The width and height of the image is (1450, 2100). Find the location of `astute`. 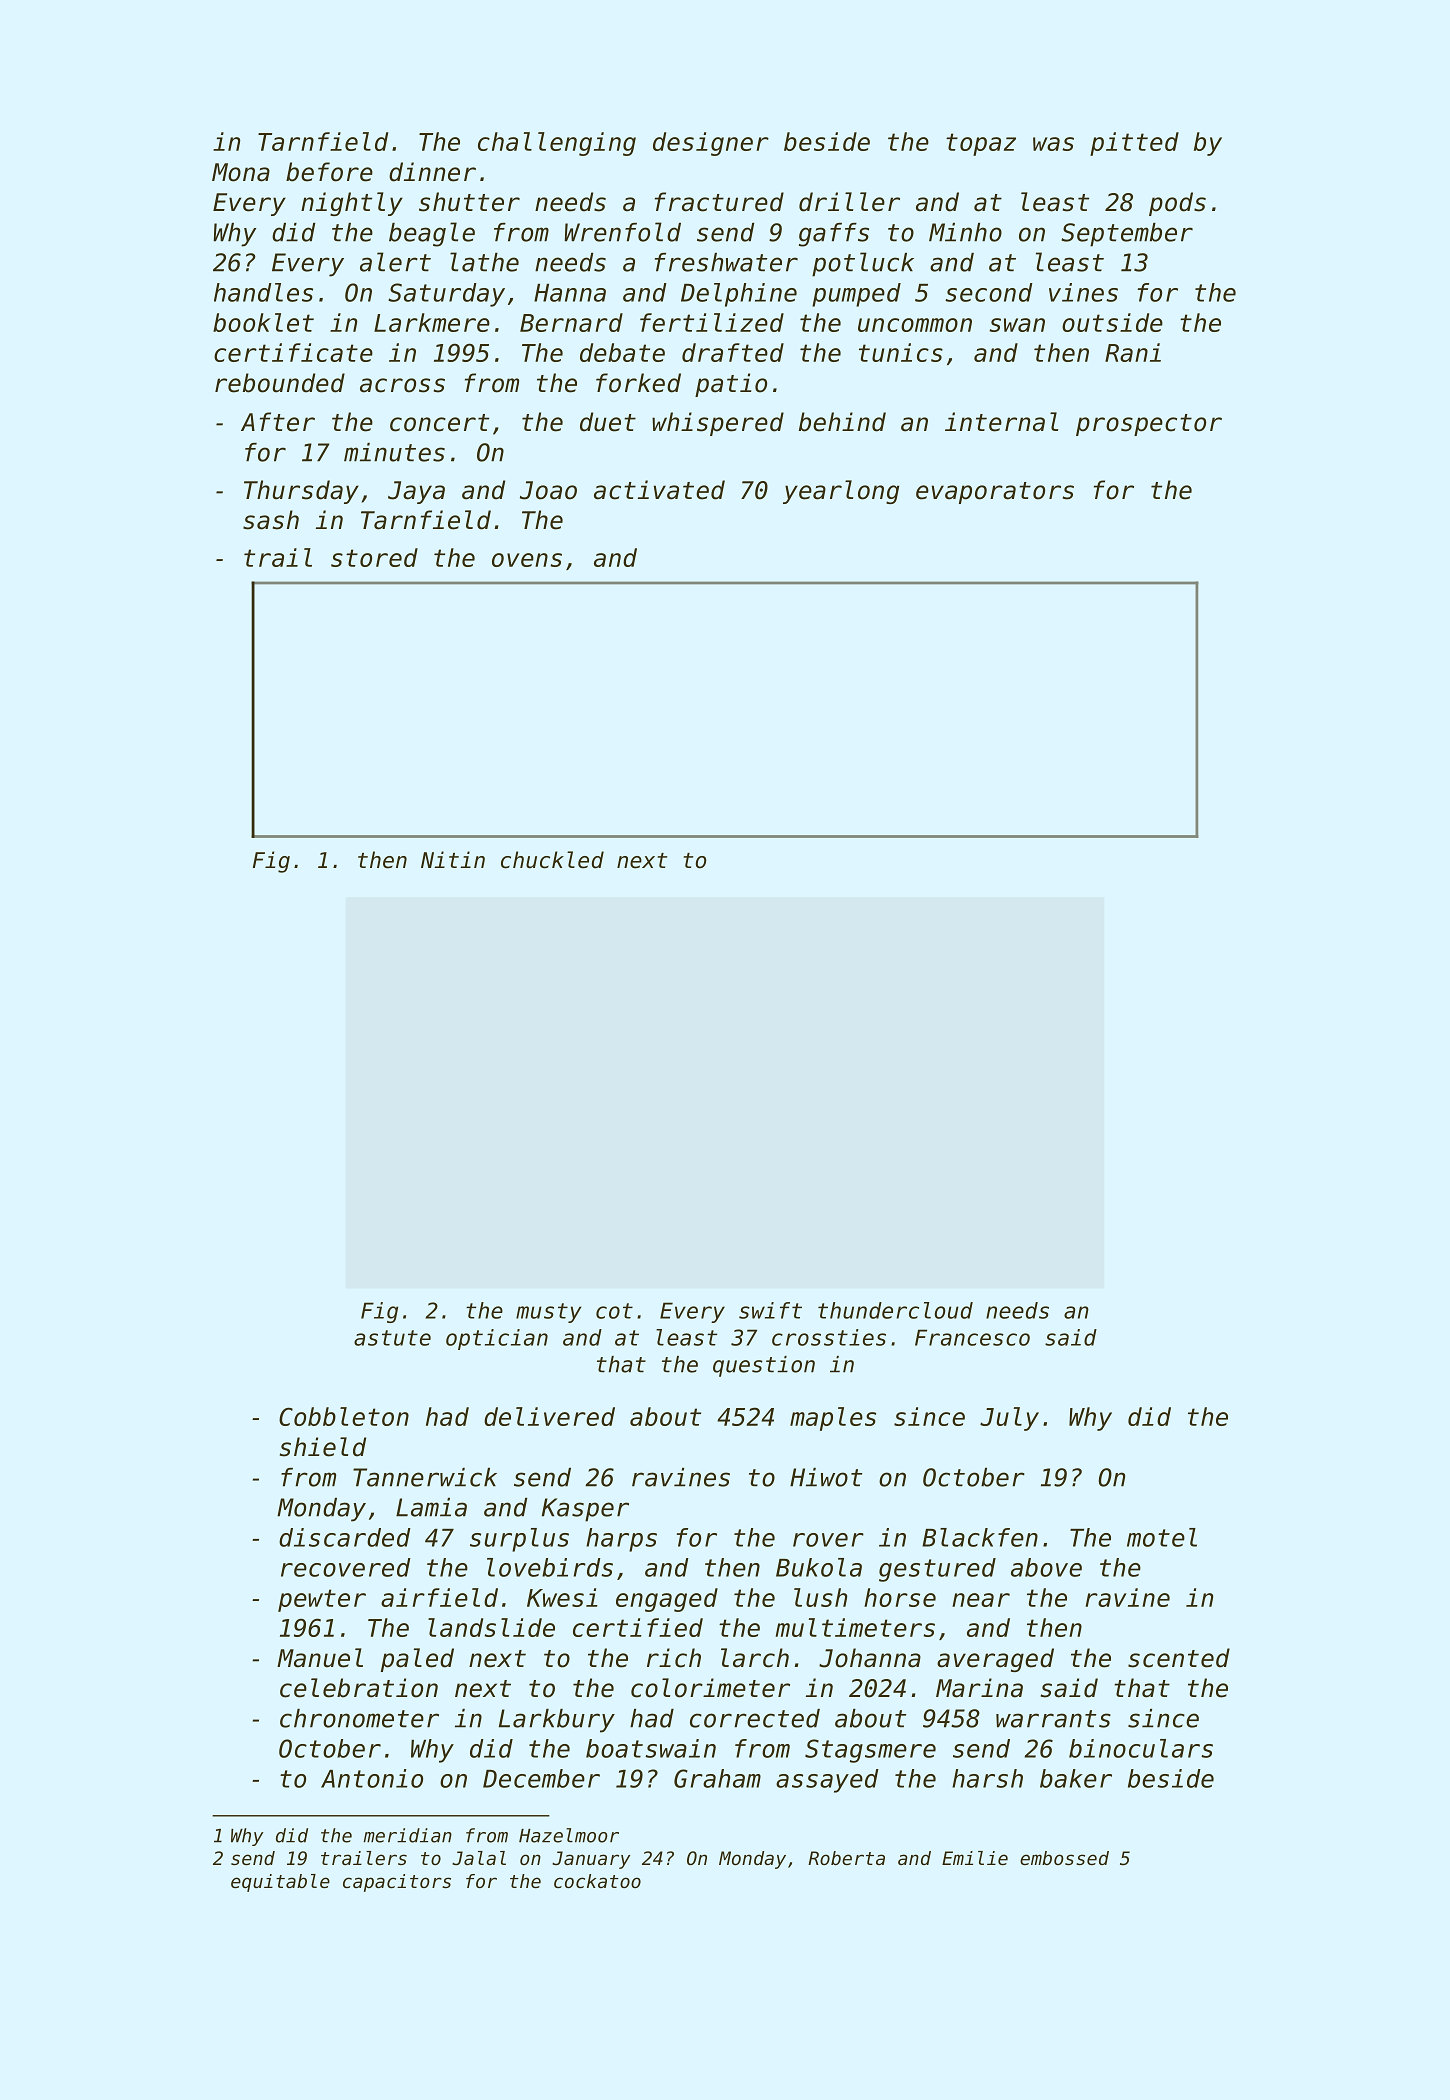

astute is located at coordinates (392, 1338).
